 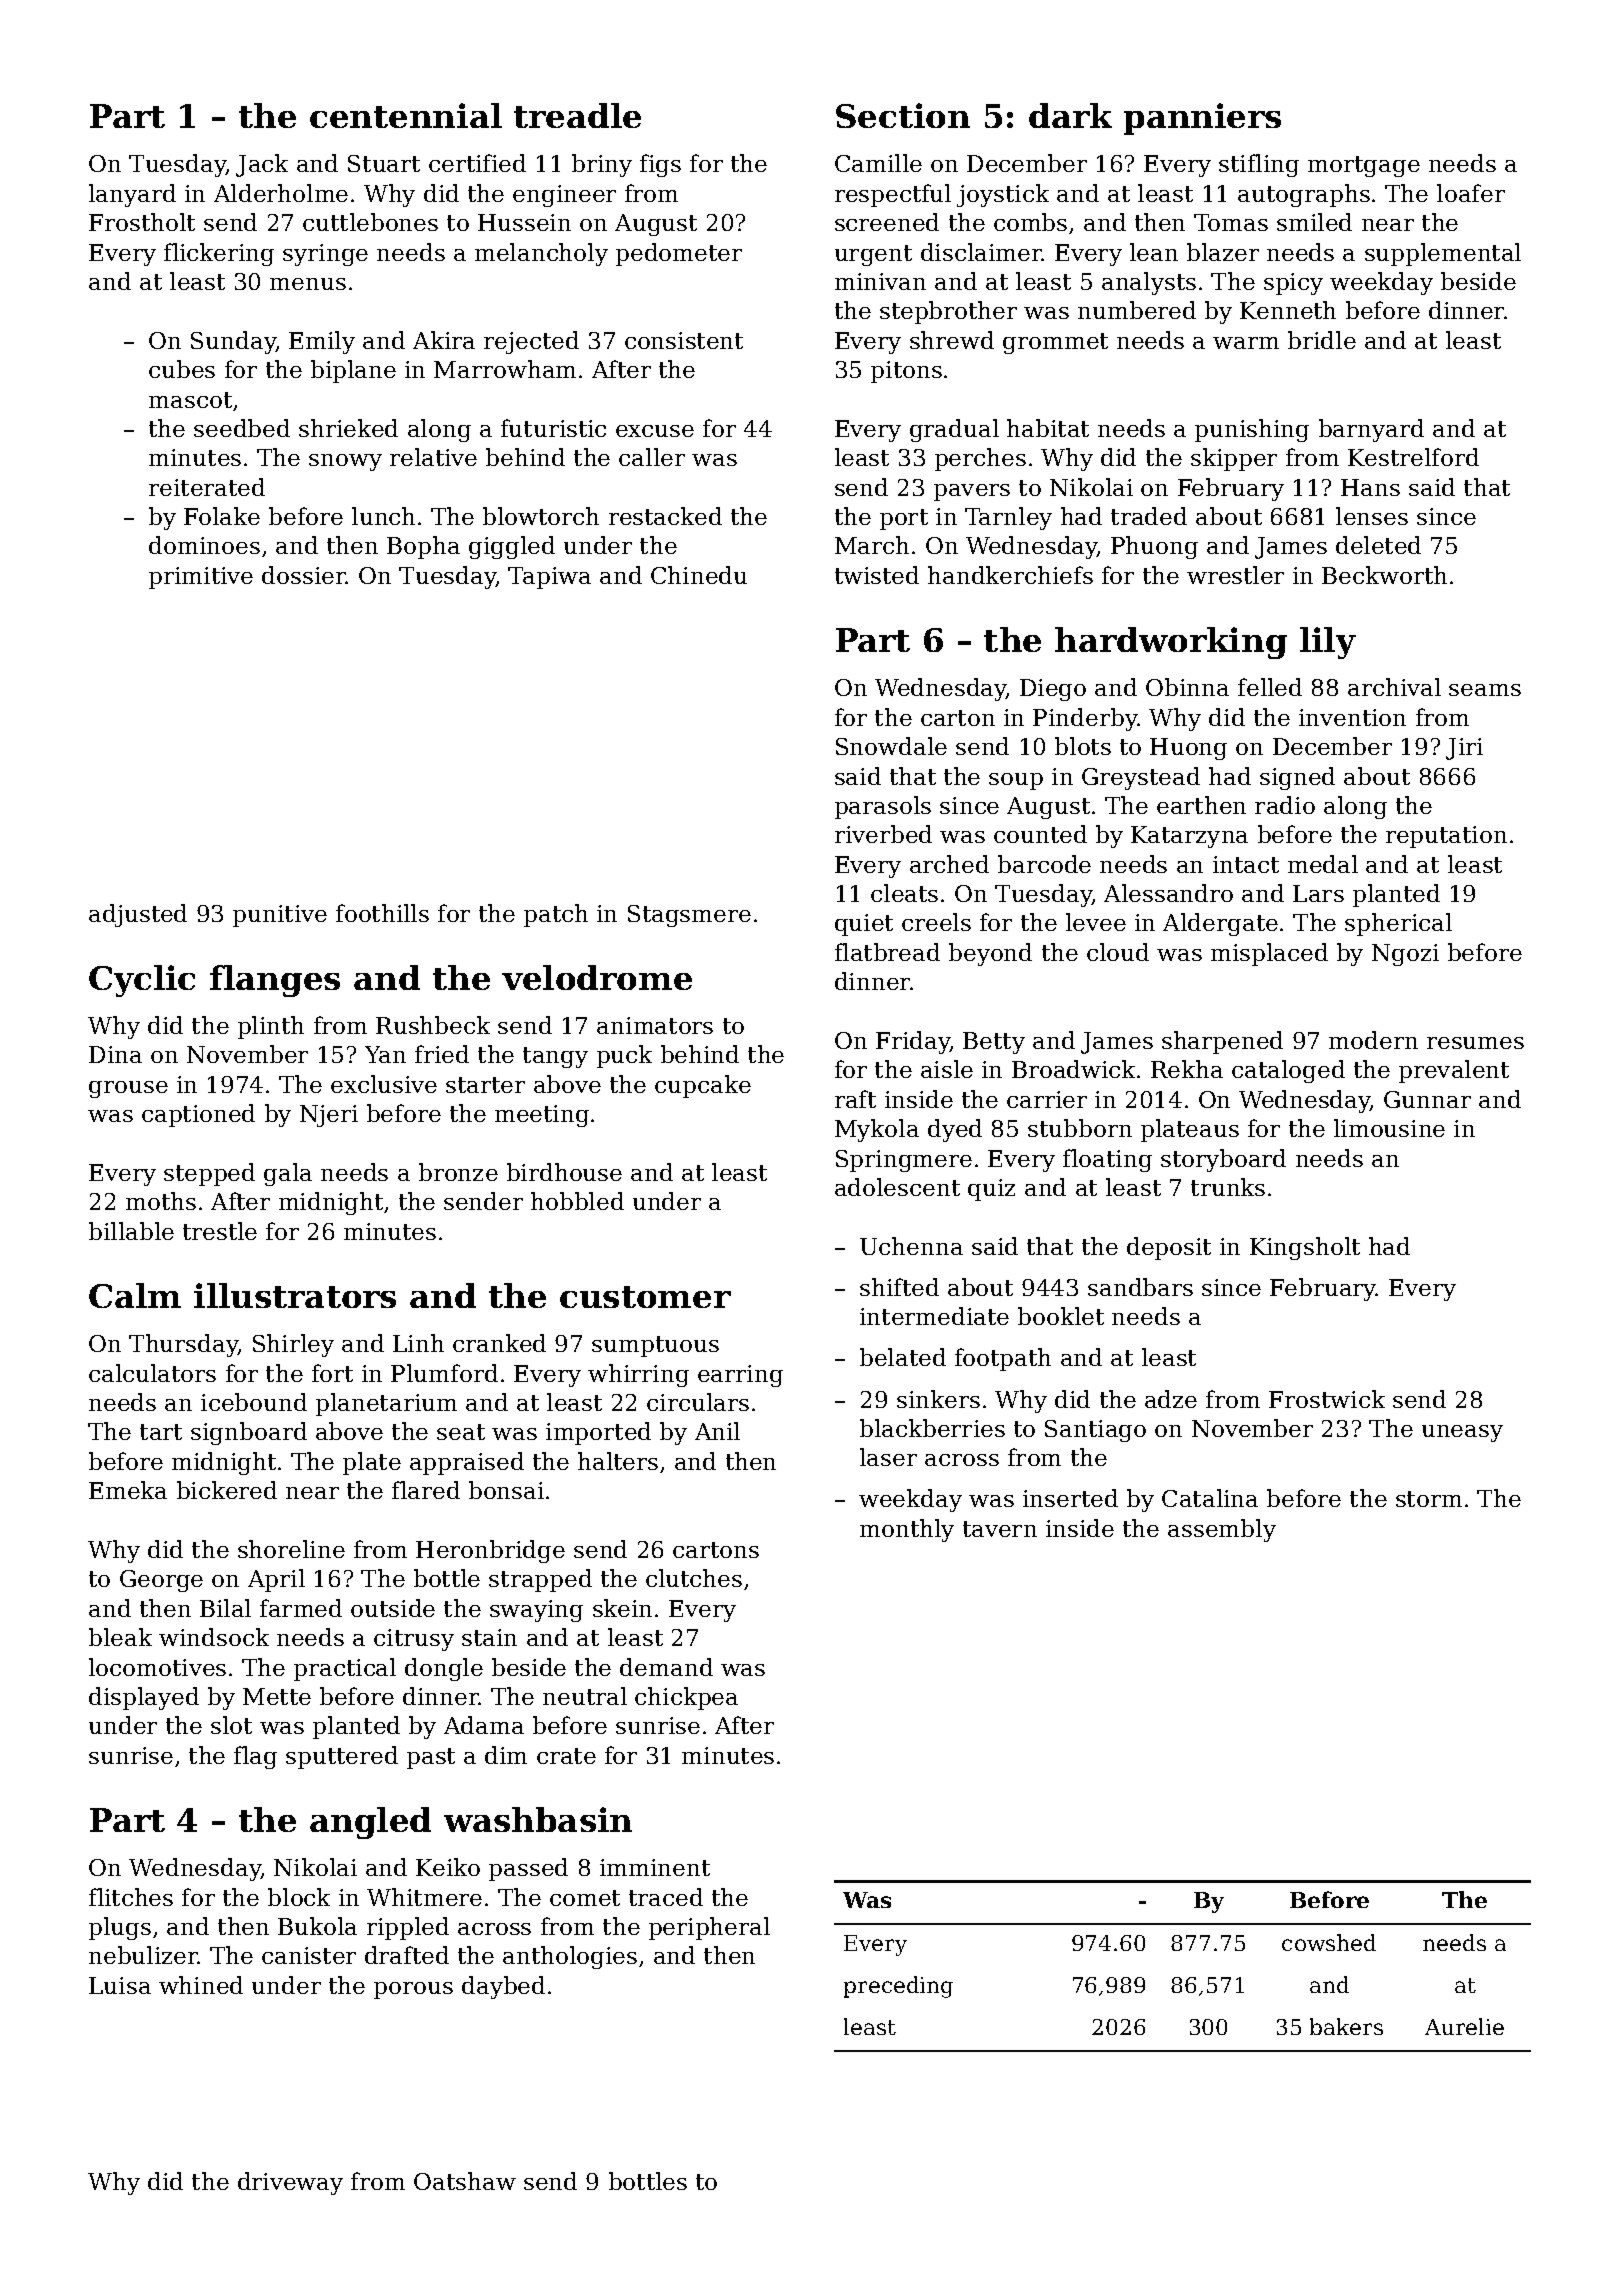 I want to click on assembly, so click(x=1222, y=1530).
